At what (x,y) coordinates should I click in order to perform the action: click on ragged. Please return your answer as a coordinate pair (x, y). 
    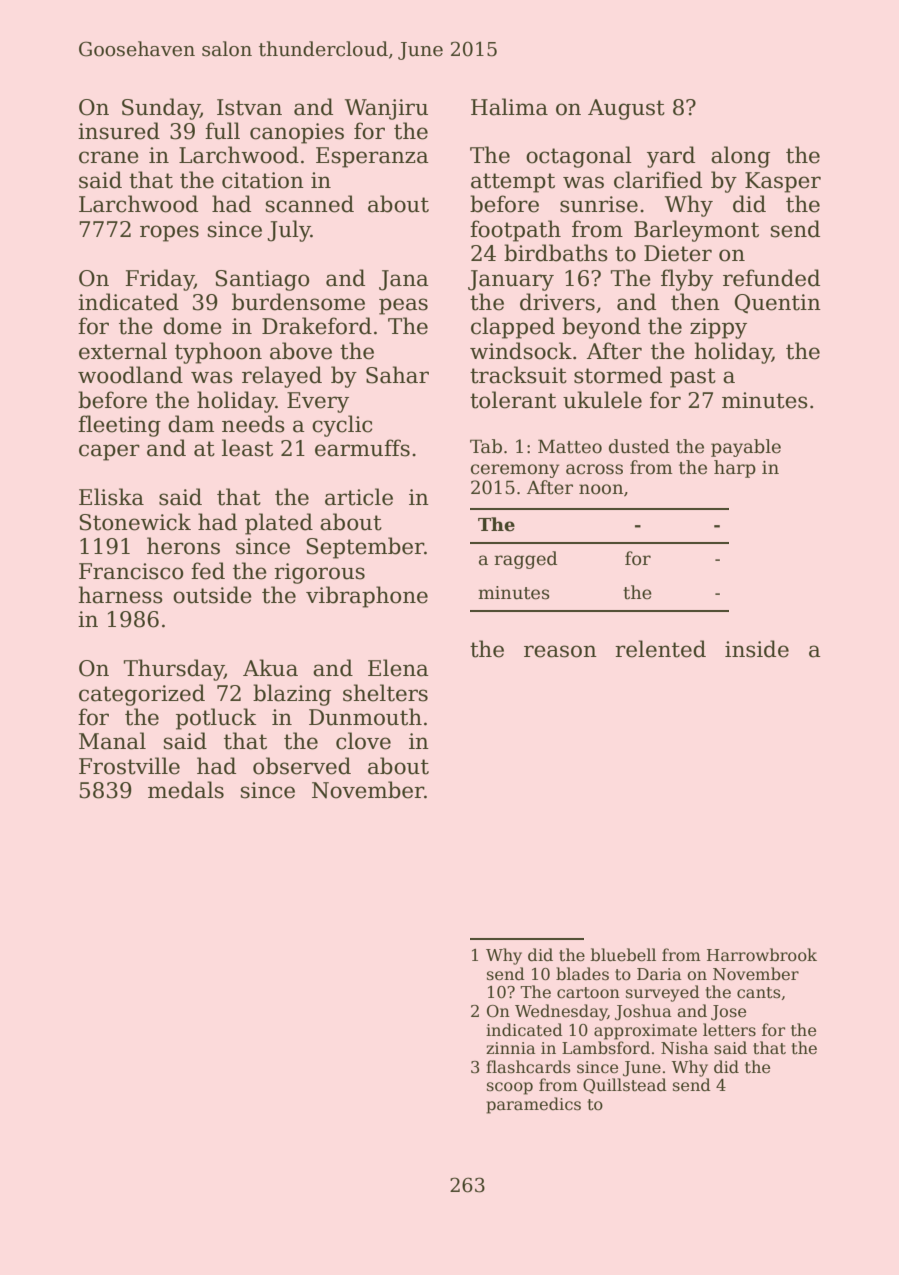
    Looking at the image, I should click on (525, 560).
